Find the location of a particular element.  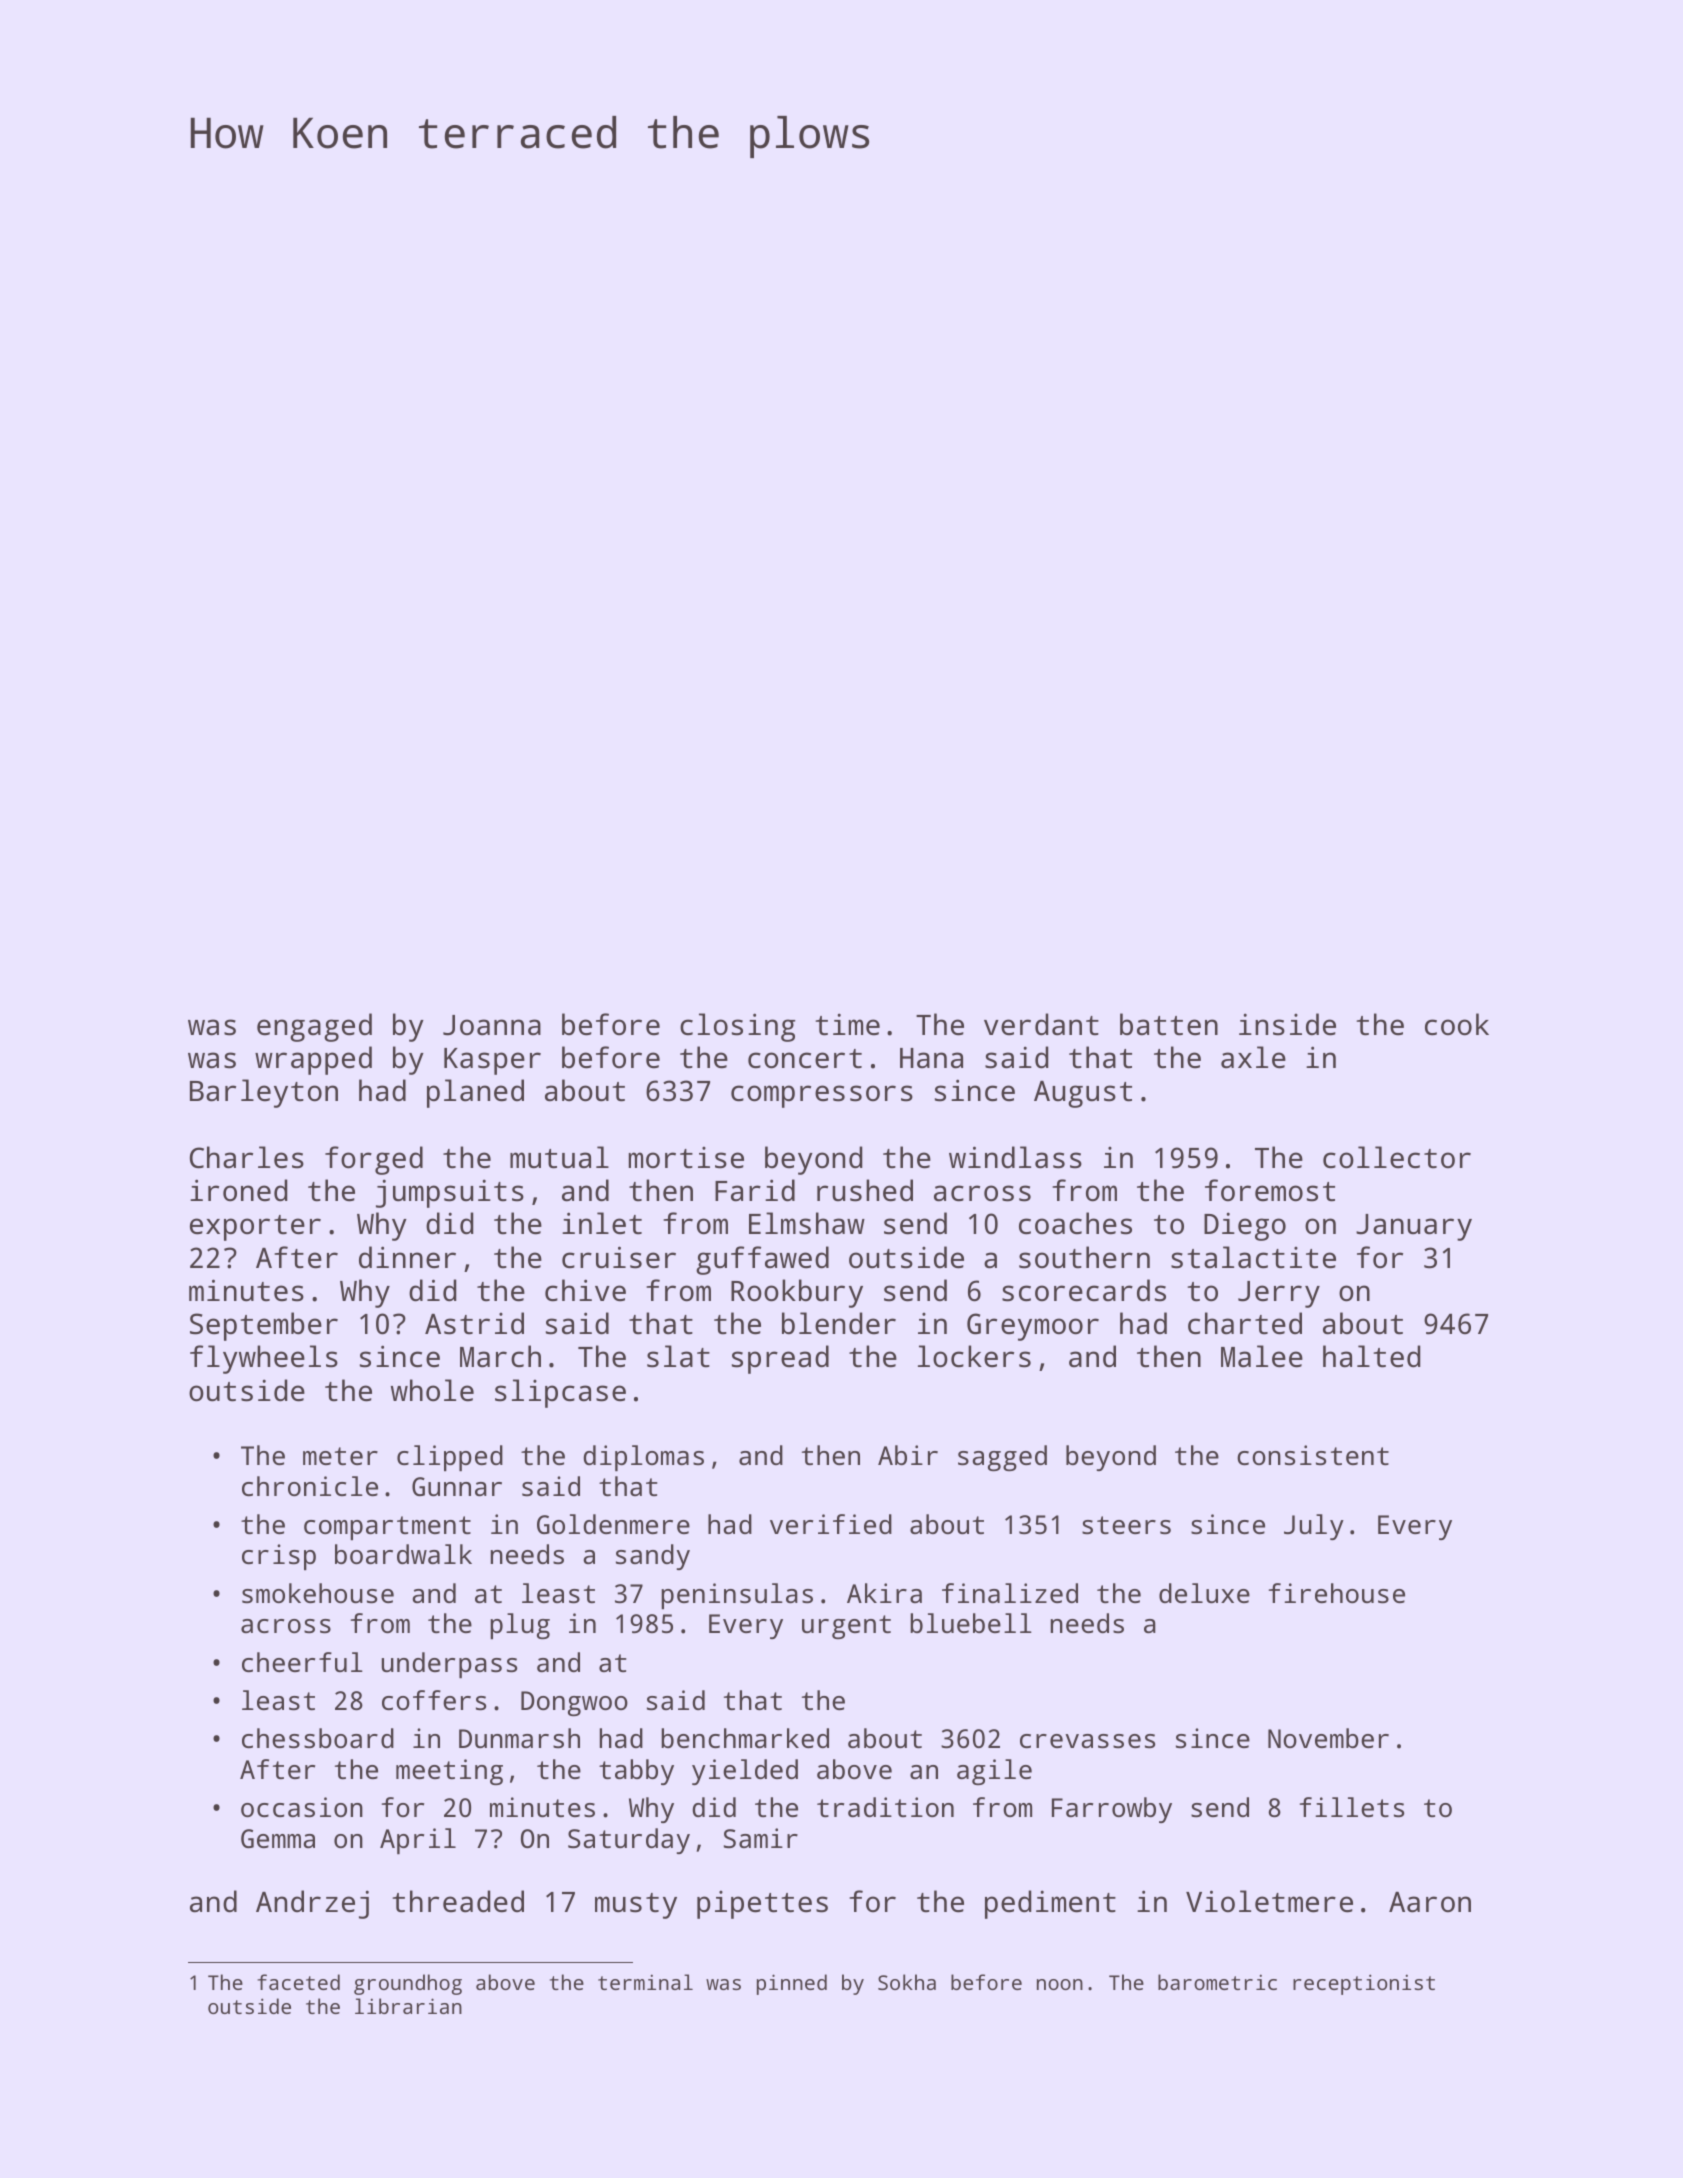

pediment is located at coordinates (1050, 1904).
